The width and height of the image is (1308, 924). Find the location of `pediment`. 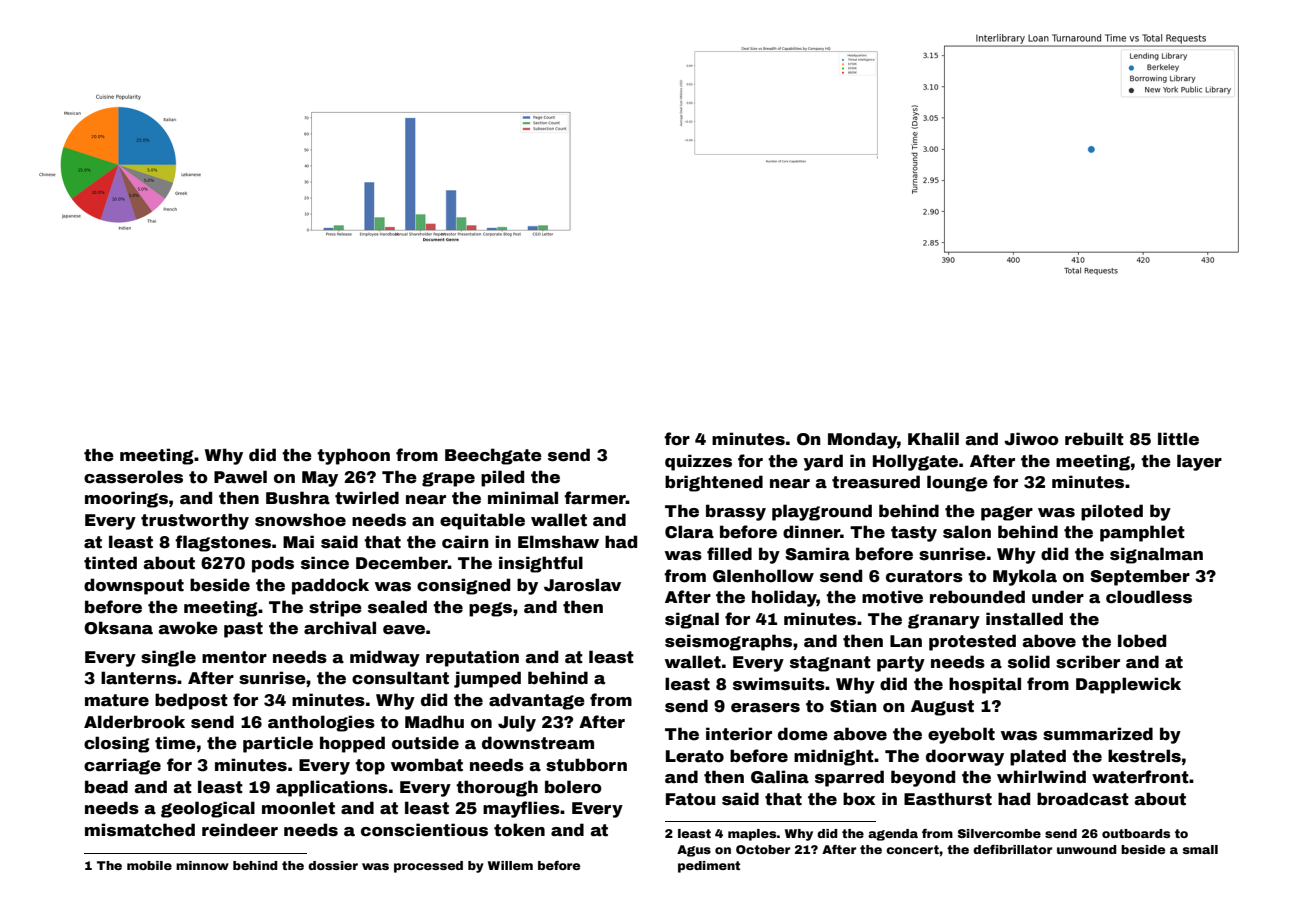

pediment is located at coordinates (709, 867).
